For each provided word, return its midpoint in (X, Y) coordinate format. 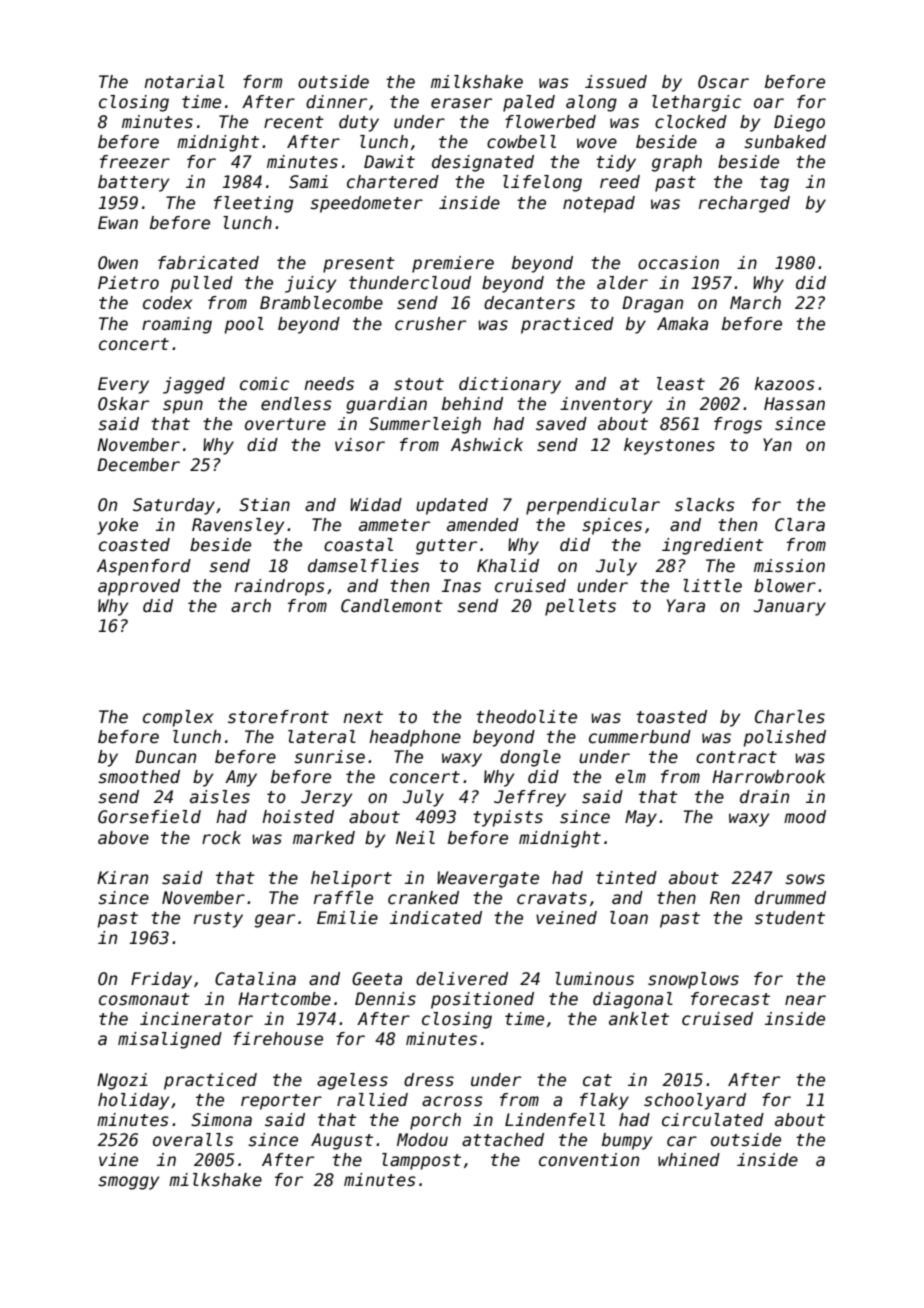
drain (764, 796)
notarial (184, 82)
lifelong (542, 183)
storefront (278, 717)
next (363, 717)
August (342, 1141)
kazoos (784, 384)
